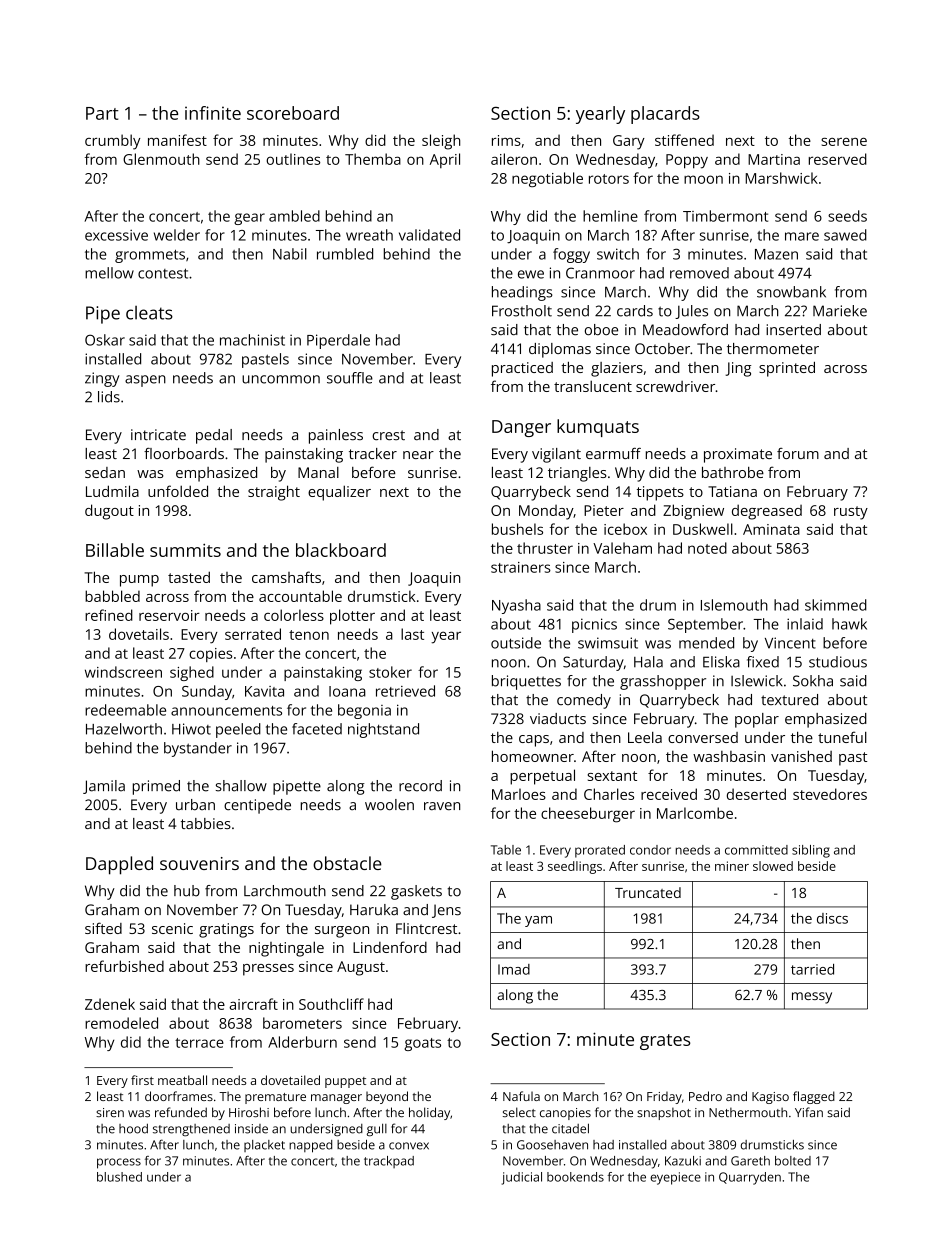 The width and height of the page is (952, 1233). Describe the element at coordinates (738, 455) in the page. I see `proximate` at that location.
